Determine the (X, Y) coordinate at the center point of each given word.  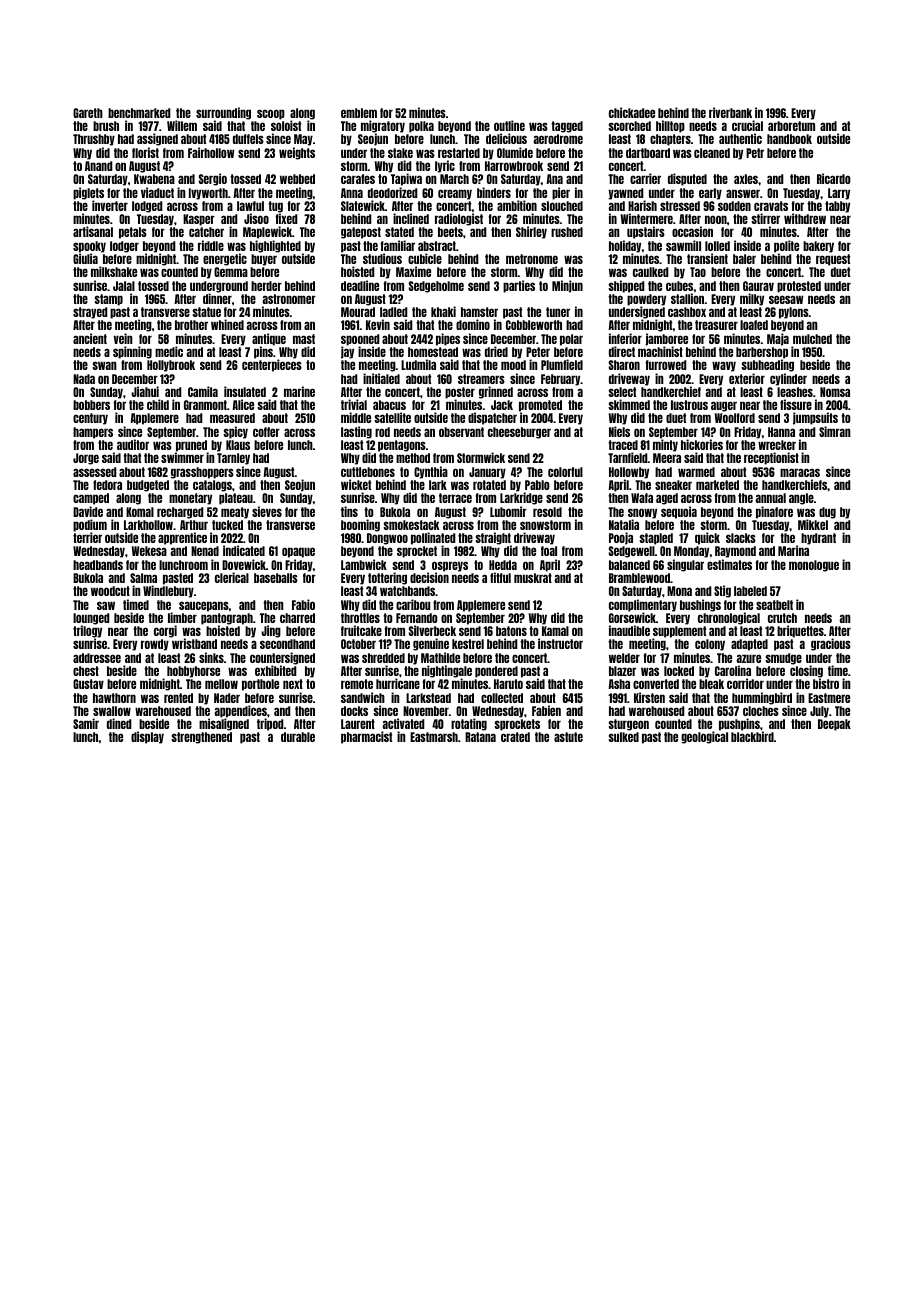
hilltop (670, 126)
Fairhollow (211, 152)
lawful (250, 206)
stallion (687, 298)
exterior (747, 378)
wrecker (777, 445)
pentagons (402, 446)
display (147, 737)
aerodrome (558, 139)
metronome (532, 259)
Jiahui (145, 391)
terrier (87, 537)
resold (547, 512)
